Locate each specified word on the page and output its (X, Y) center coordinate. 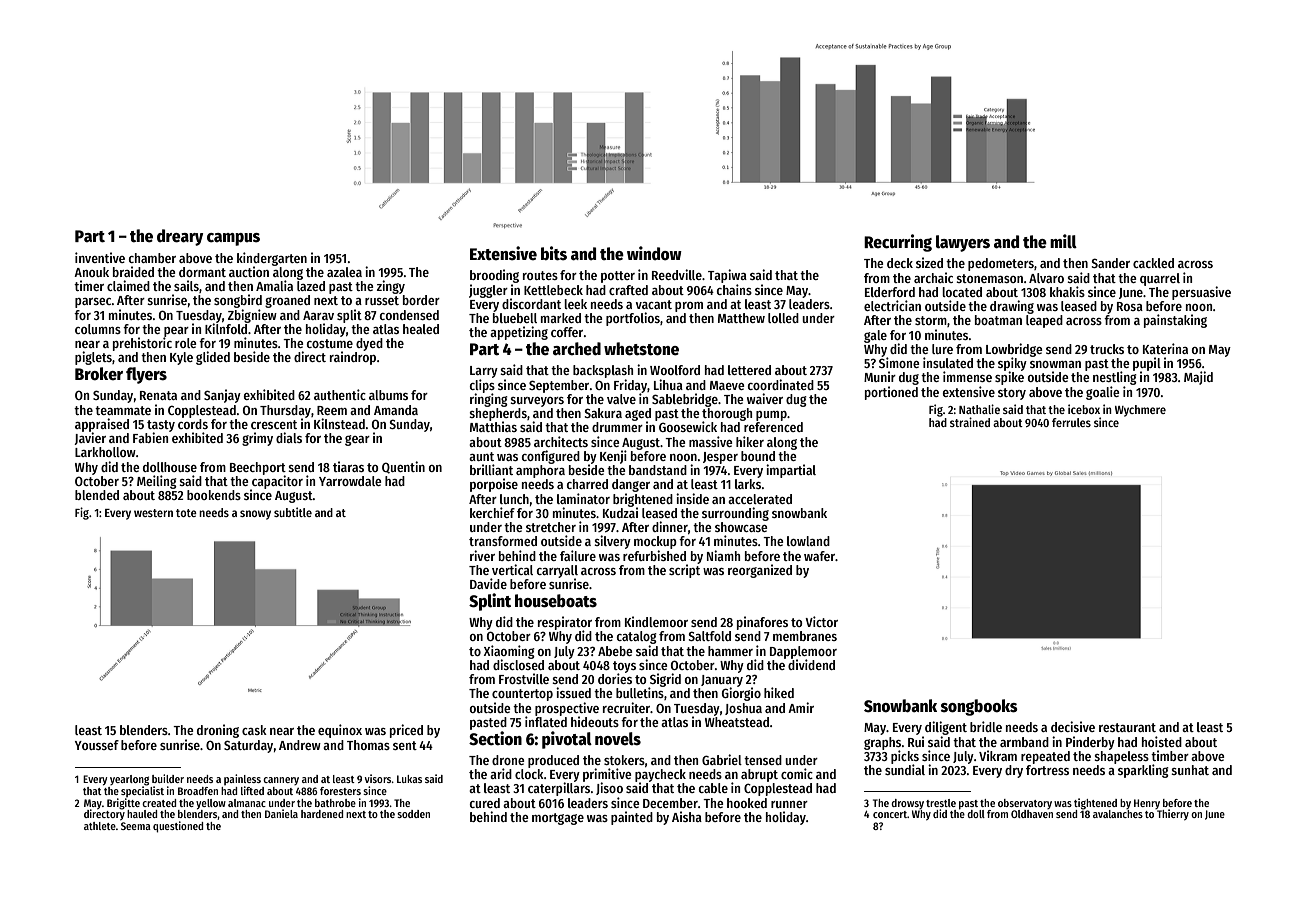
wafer (820, 556)
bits (554, 253)
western (153, 513)
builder (168, 778)
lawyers (963, 243)
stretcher (551, 527)
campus (233, 239)
